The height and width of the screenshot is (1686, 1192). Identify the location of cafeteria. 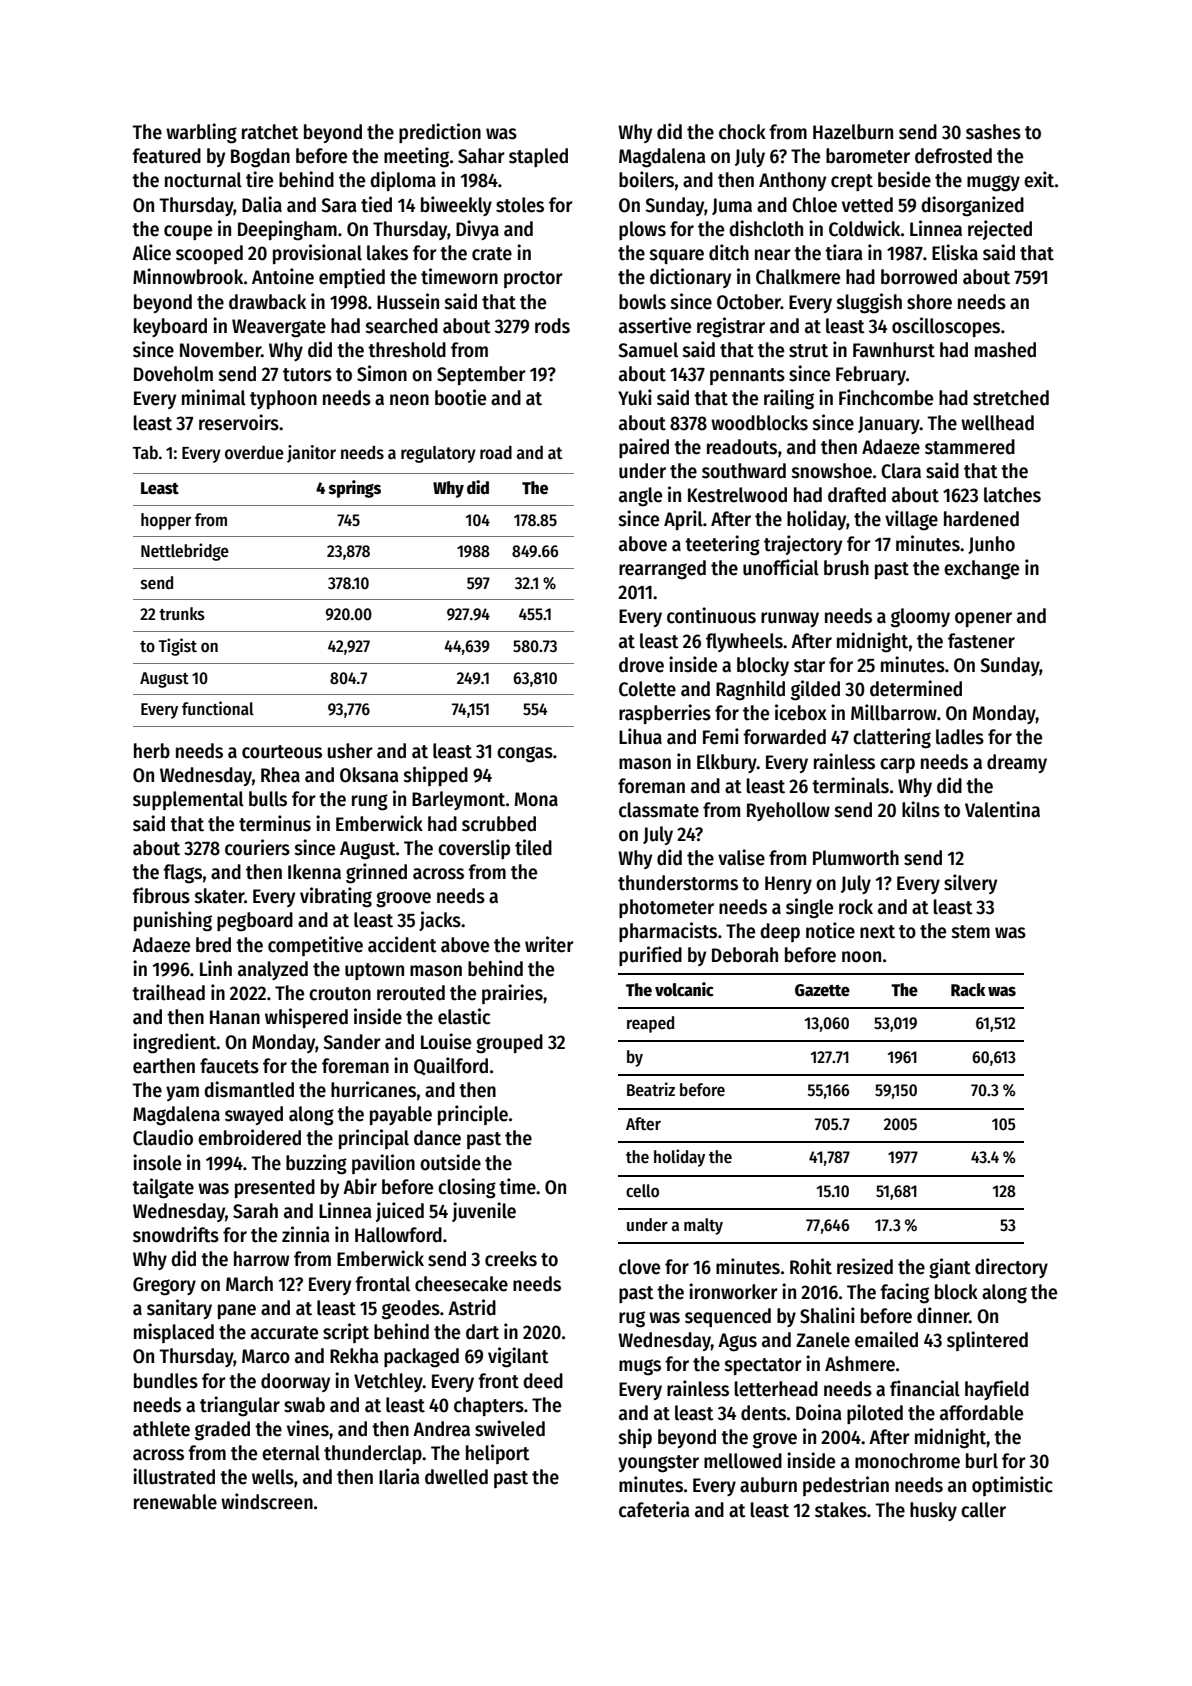
(654, 1509).
